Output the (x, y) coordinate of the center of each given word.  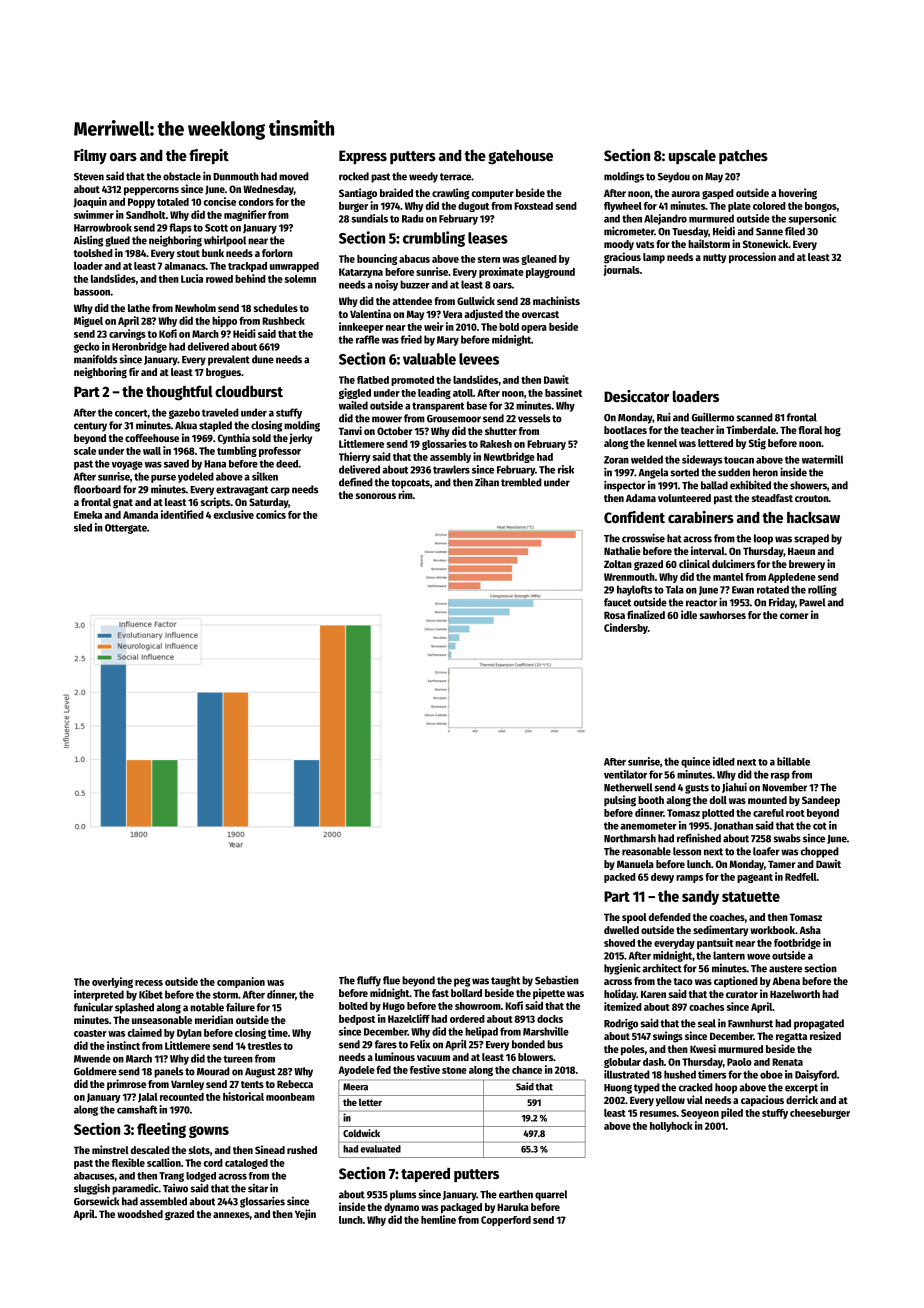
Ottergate (126, 529)
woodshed (140, 1214)
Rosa (614, 615)
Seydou (674, 177)
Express (363, 157)
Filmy (90, 157)
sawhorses (723, 615)
